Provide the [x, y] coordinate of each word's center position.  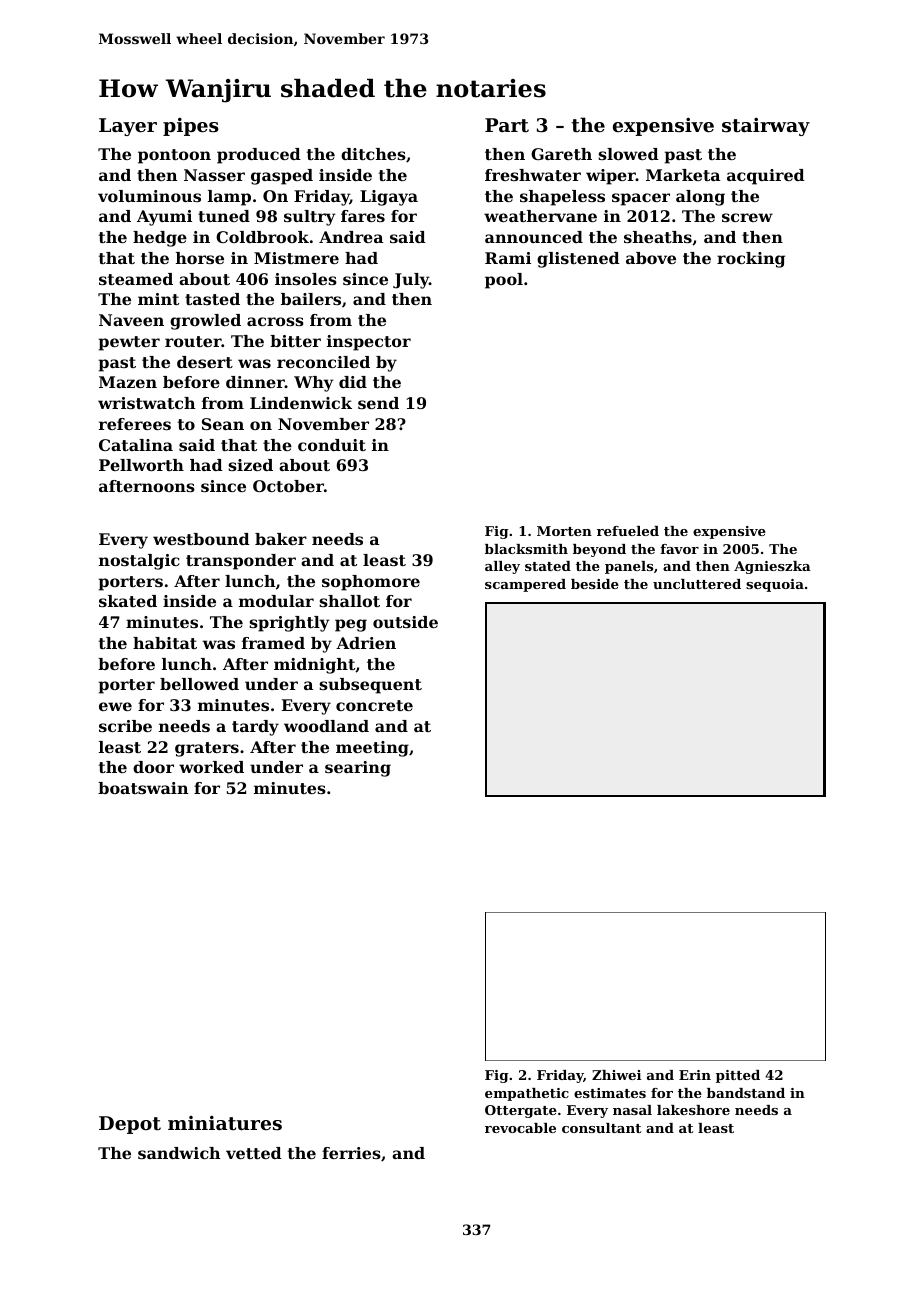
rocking [751, 260]
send [378, 403]
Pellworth [141, 465]
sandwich [179, 1153]
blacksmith [526, 549]
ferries [351, 1153]
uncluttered [697, 584]
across [275, 321]
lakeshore [693, 1110]
